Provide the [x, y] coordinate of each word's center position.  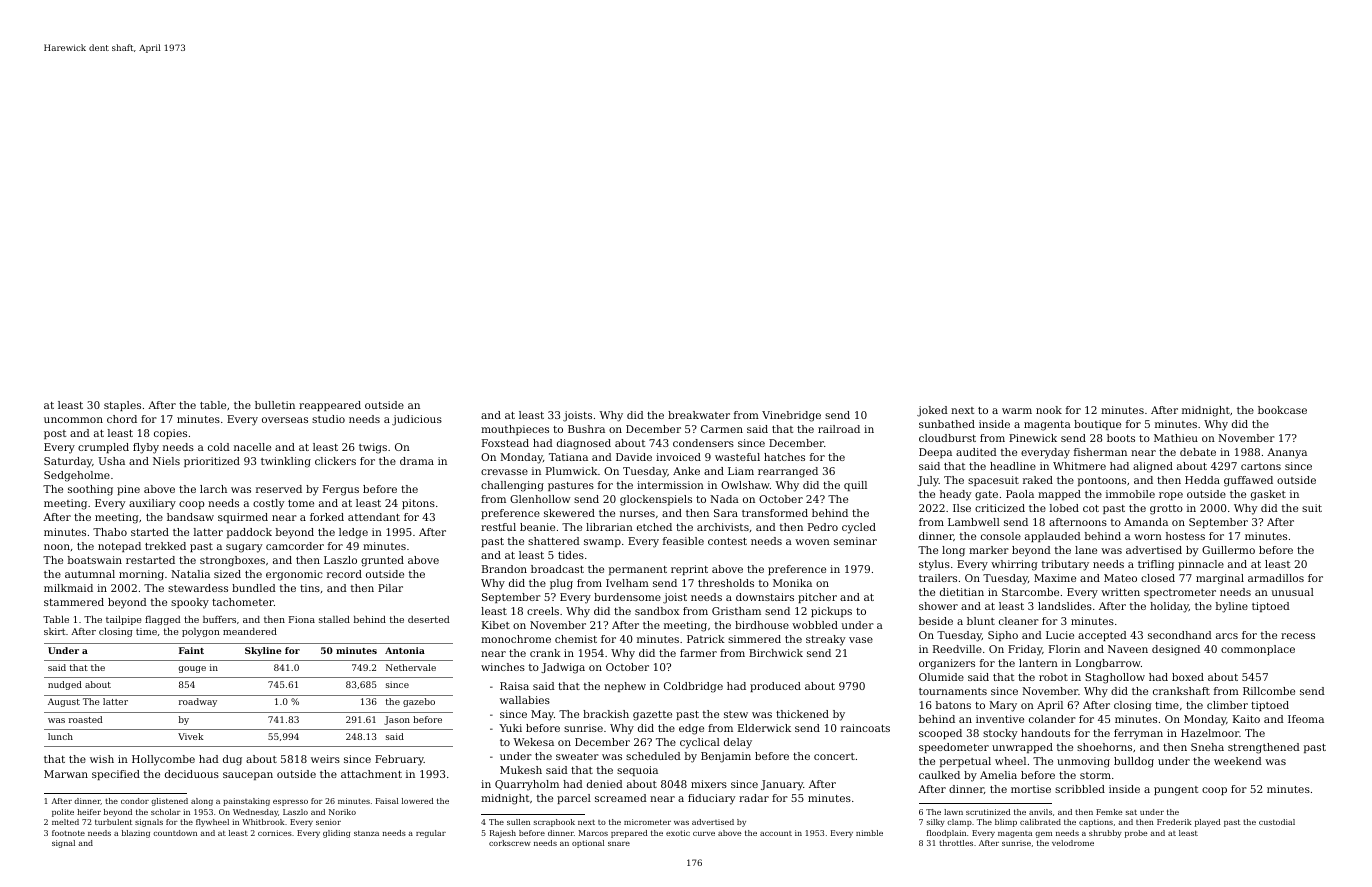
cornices [275, 833]
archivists [723, 527]
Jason [397, 720]
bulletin [275, 405]
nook [1049, 410]
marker [989, 550]
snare [619, 844]
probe [1136, 834]
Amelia [998, 775]
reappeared [330, 406]
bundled [254, 588]
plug [561, 584]
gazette [652, 716]
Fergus [341, 490]
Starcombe [1030, 592]
